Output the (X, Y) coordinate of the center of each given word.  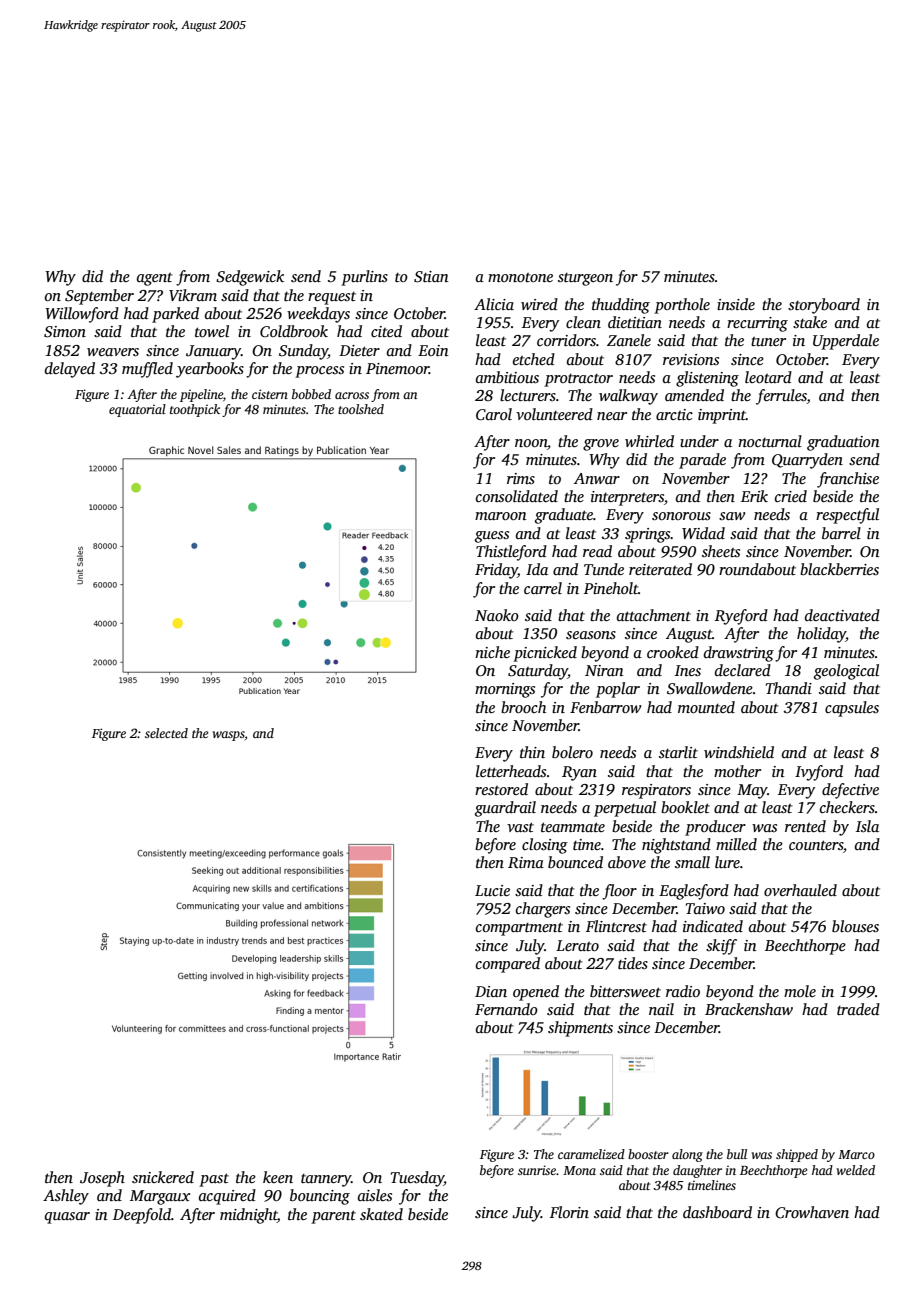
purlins (364, 278)
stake (810, 322)
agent (155, 279)
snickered (163, 1177)
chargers (543, 910)
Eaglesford (694, 892)
